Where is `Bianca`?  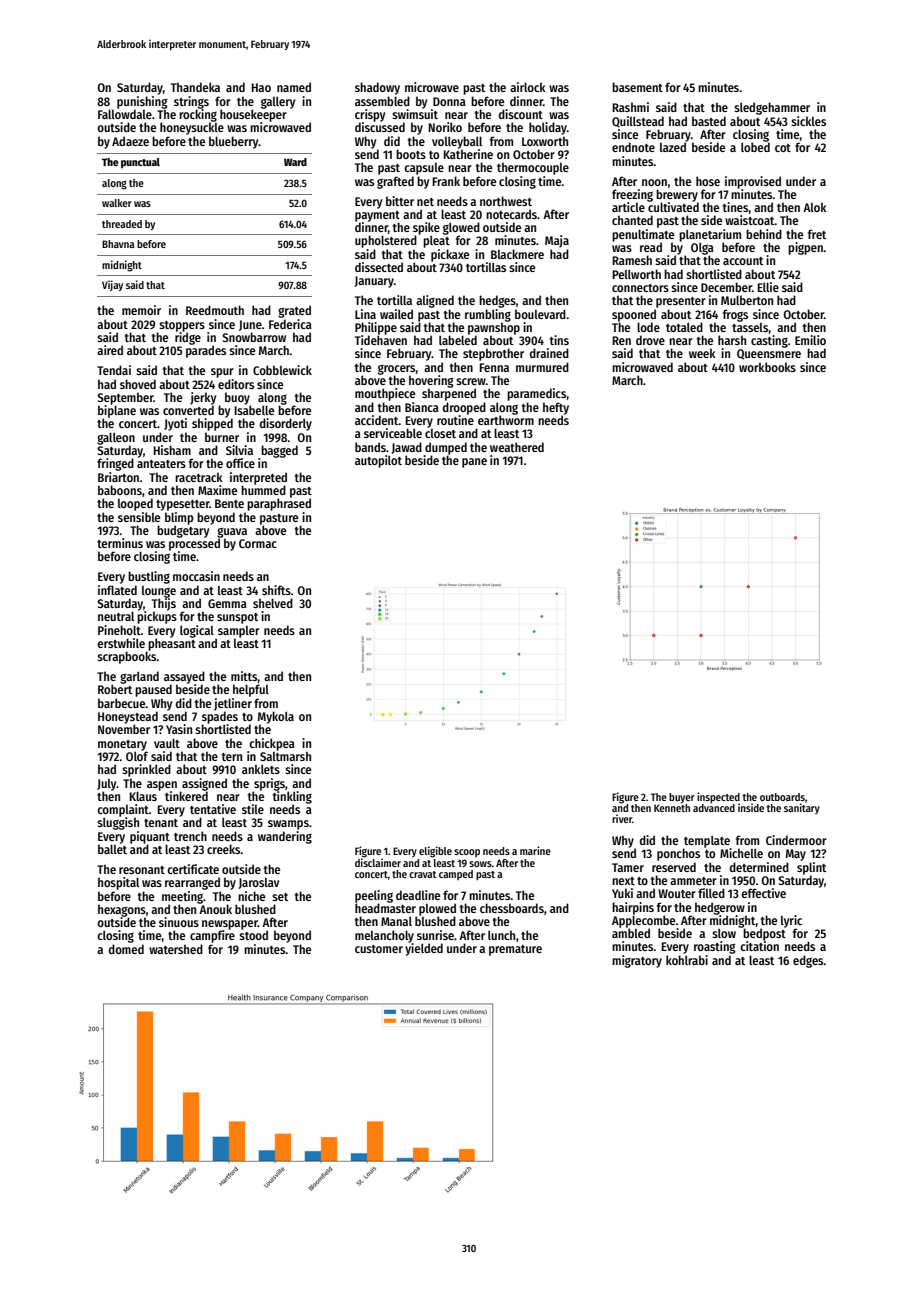
Bianca is located at coordinates (422, 407).
